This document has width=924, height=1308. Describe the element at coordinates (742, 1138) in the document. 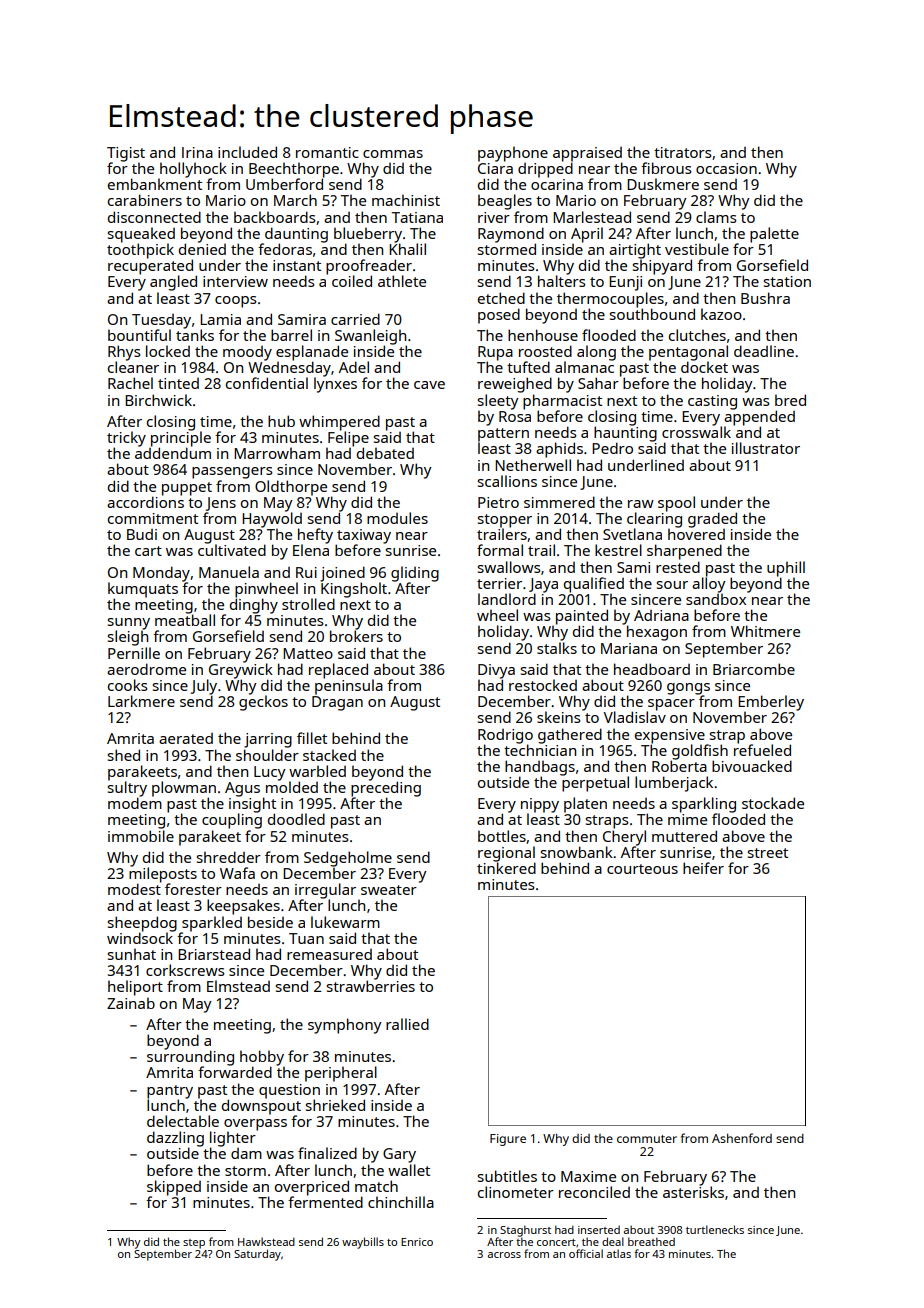

I see `Ashenford` at that location.
